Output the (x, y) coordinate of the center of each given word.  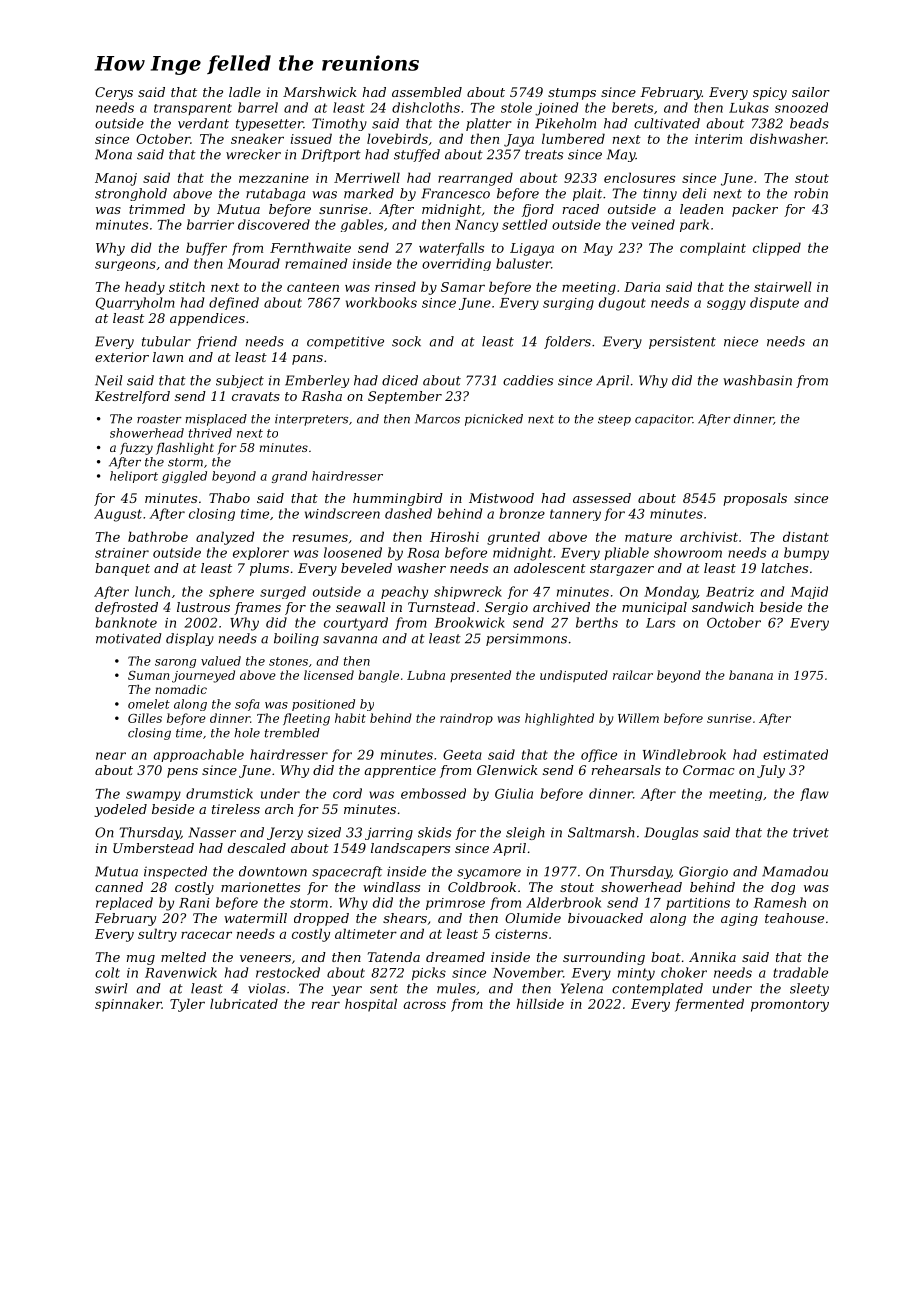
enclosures (639, 177)
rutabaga (275, 194)
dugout (622, 304)
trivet (811, 832)
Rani (194, 903)
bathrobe (158, 536)
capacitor (664, 420)
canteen (313, 287)
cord (347, 793)
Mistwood (501, 498)
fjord (538, 210)
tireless (236, 809)
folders (567, 342)
